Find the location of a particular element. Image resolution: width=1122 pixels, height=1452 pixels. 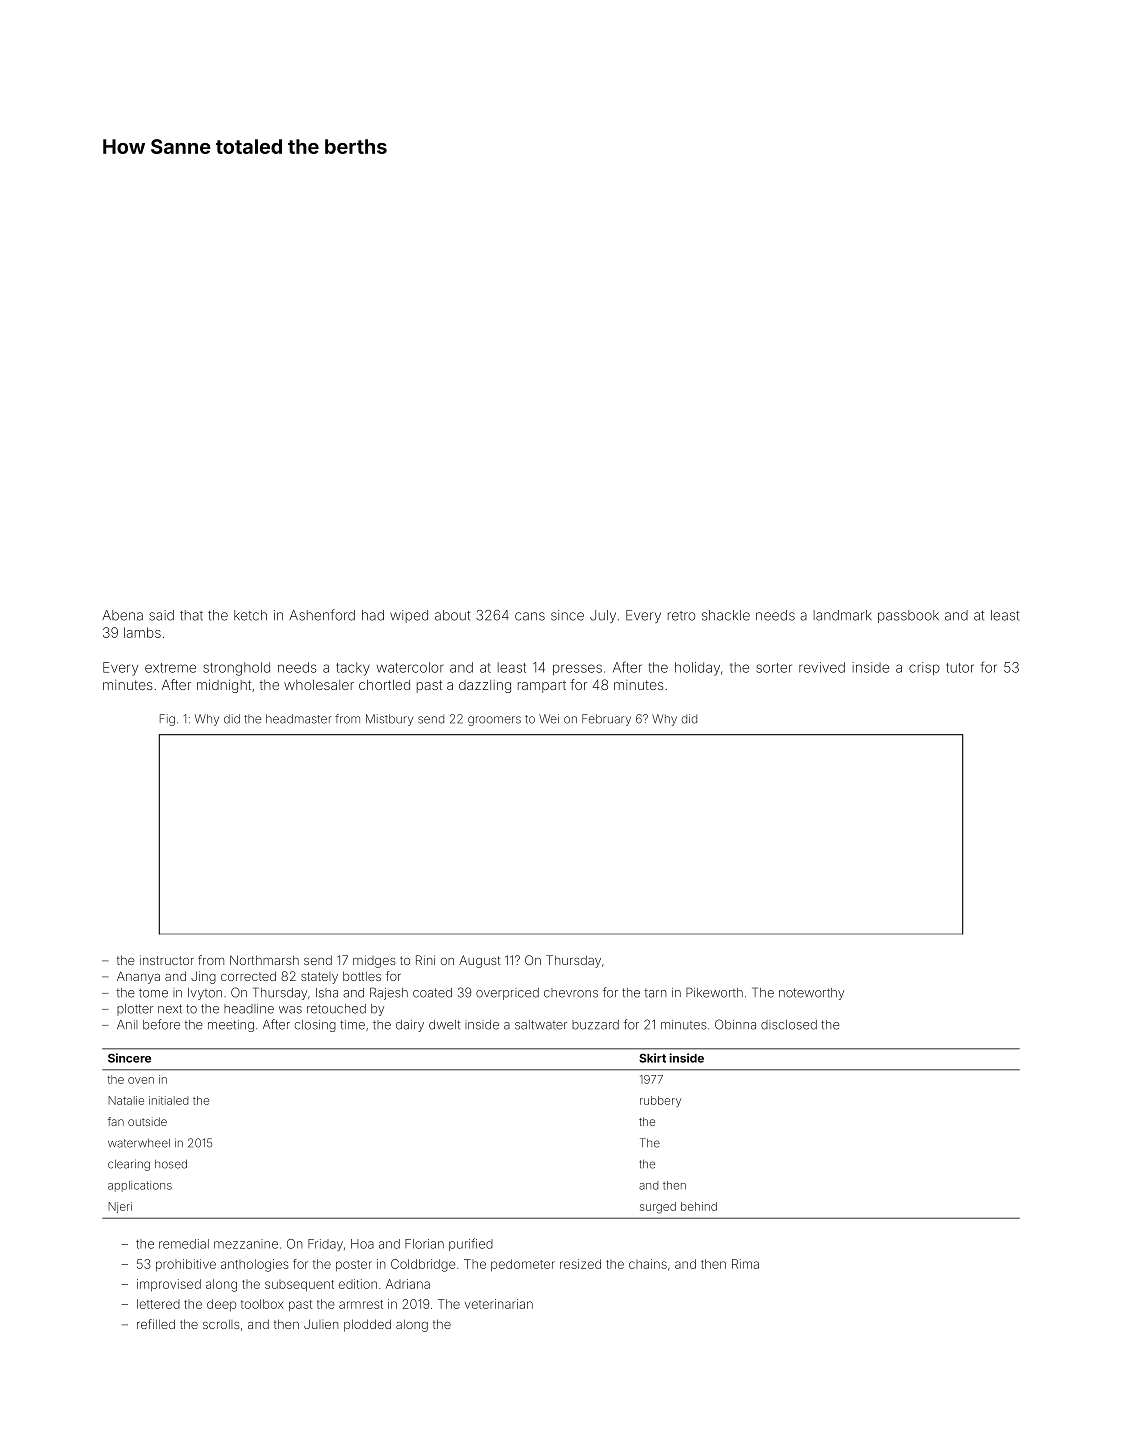

stronghold is located at coordinates (236, 669).
